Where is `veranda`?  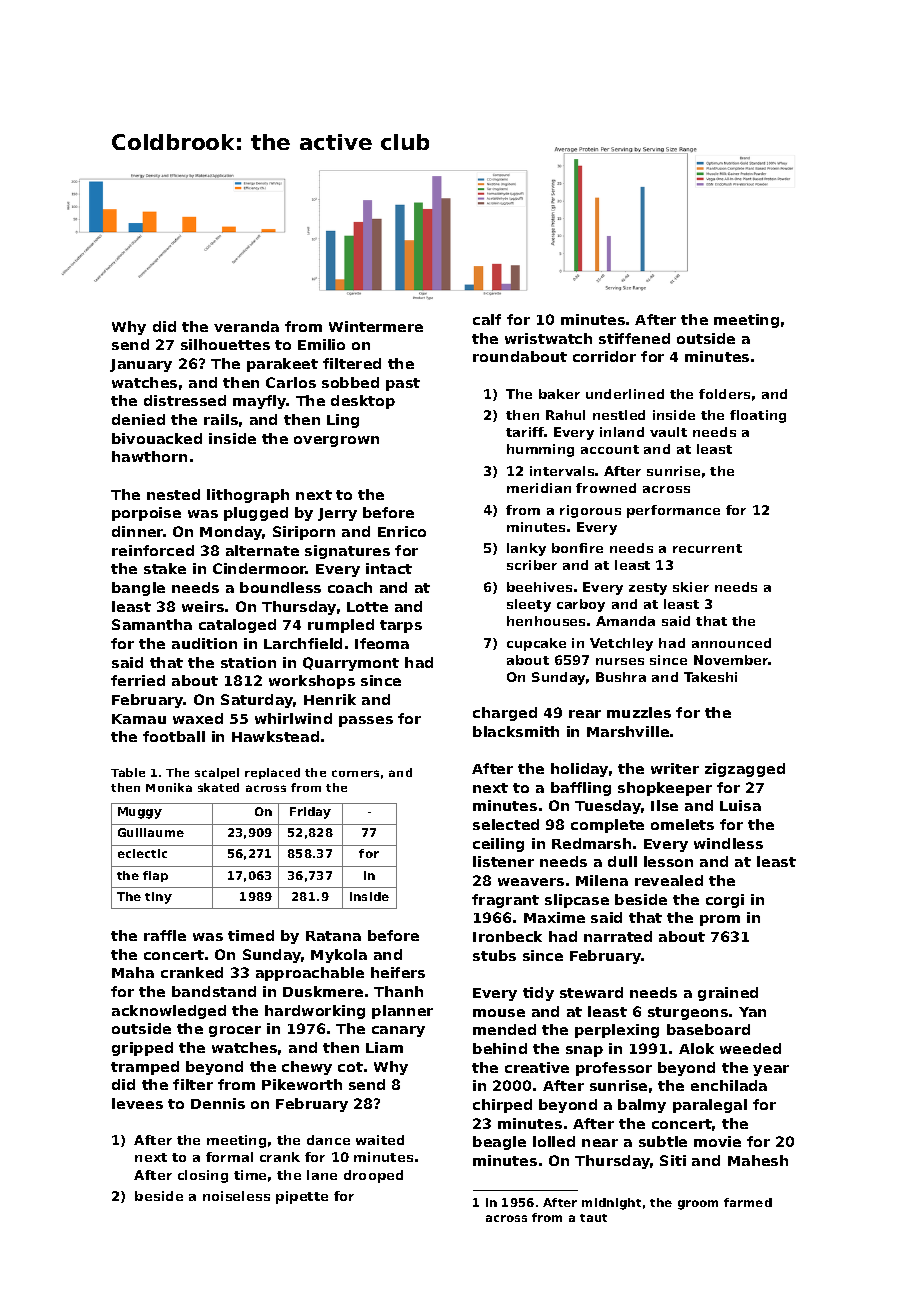 veranda is located at coordinates (246, 326).
